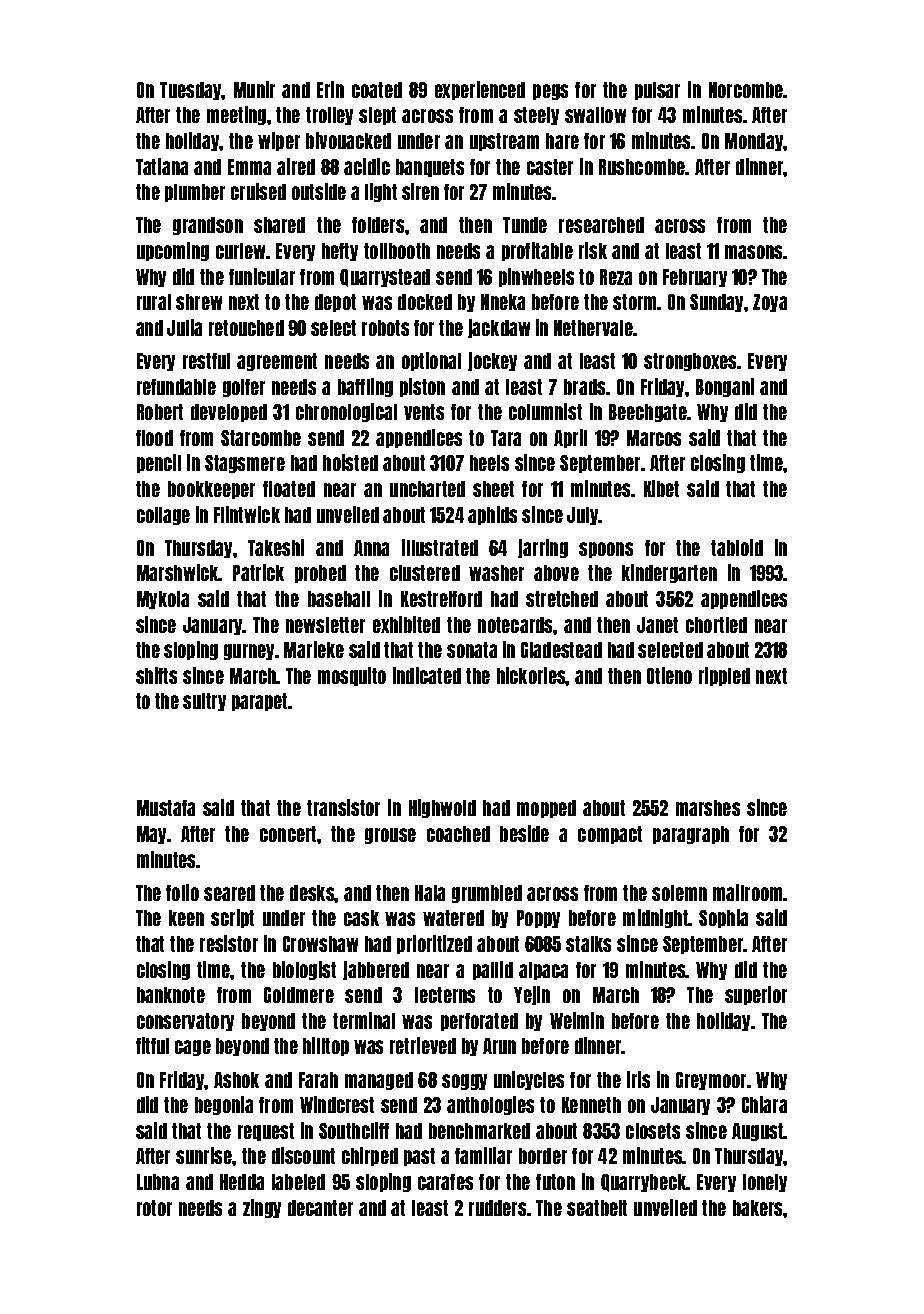  What do you see at coordinates (724, 676) in the document?
I see `rippled` at bounding box center [724, 676].
